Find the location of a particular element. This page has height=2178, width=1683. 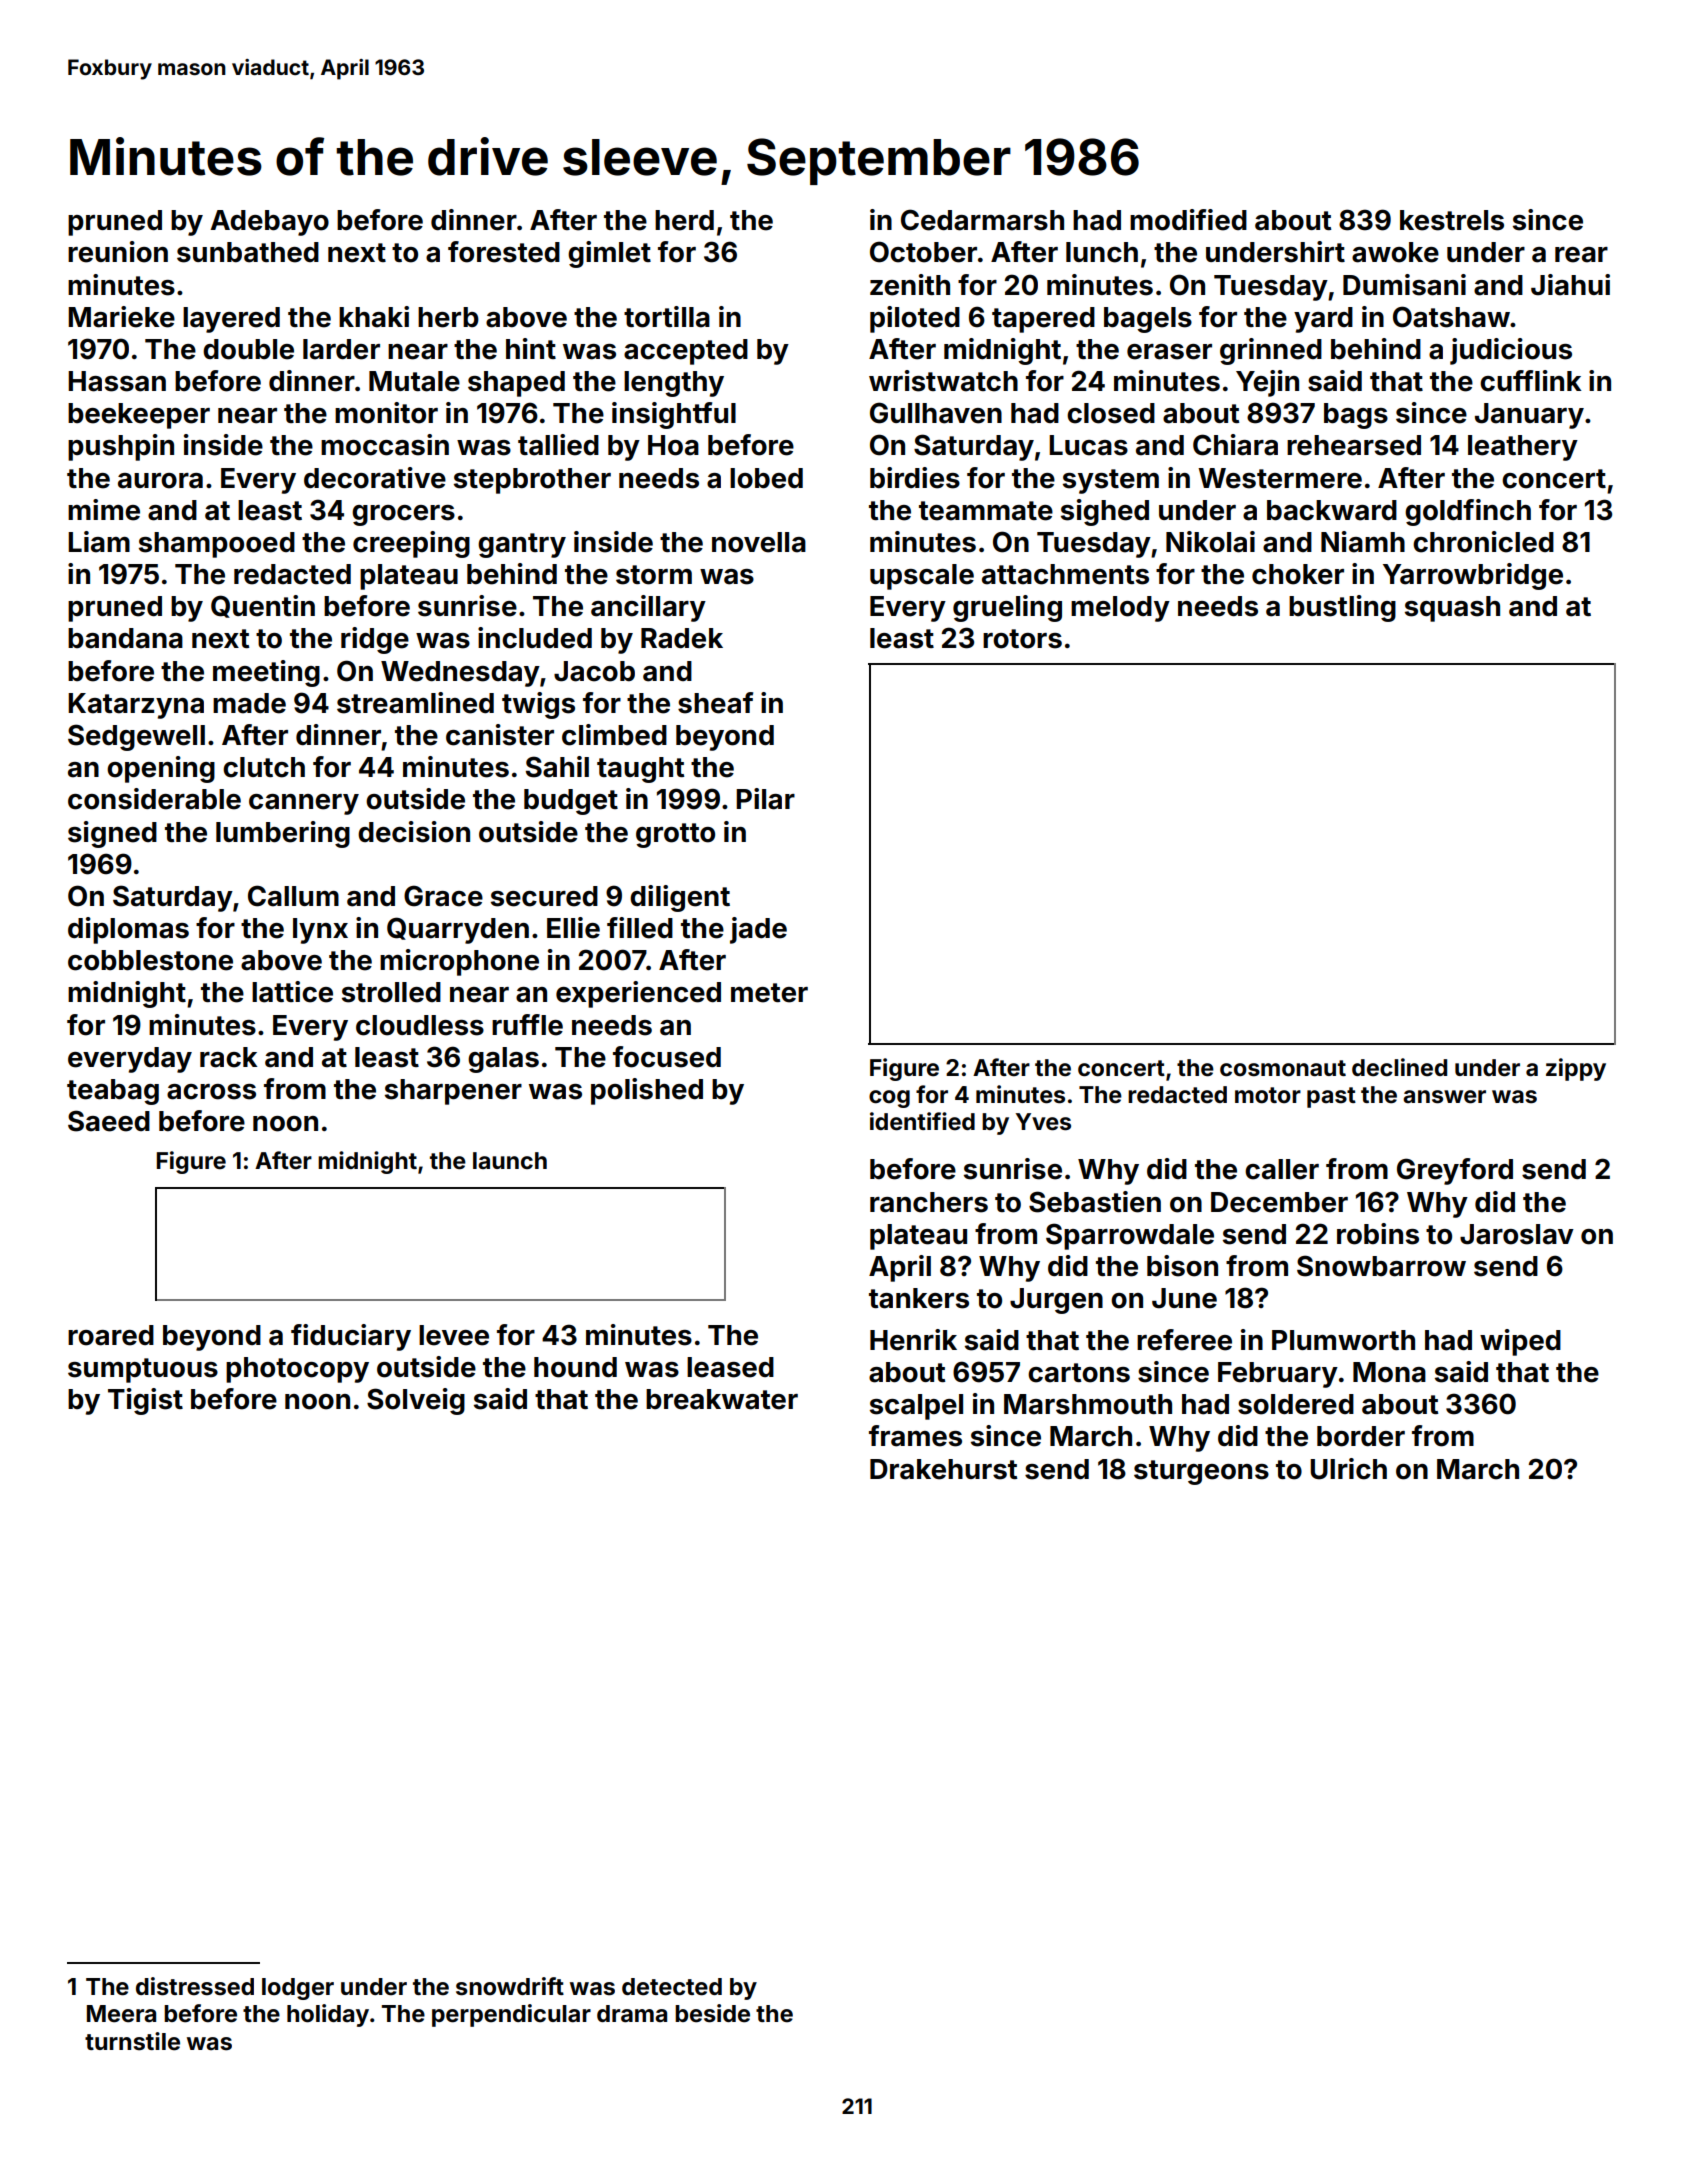

border is located at coordinates (1361, 1436).
